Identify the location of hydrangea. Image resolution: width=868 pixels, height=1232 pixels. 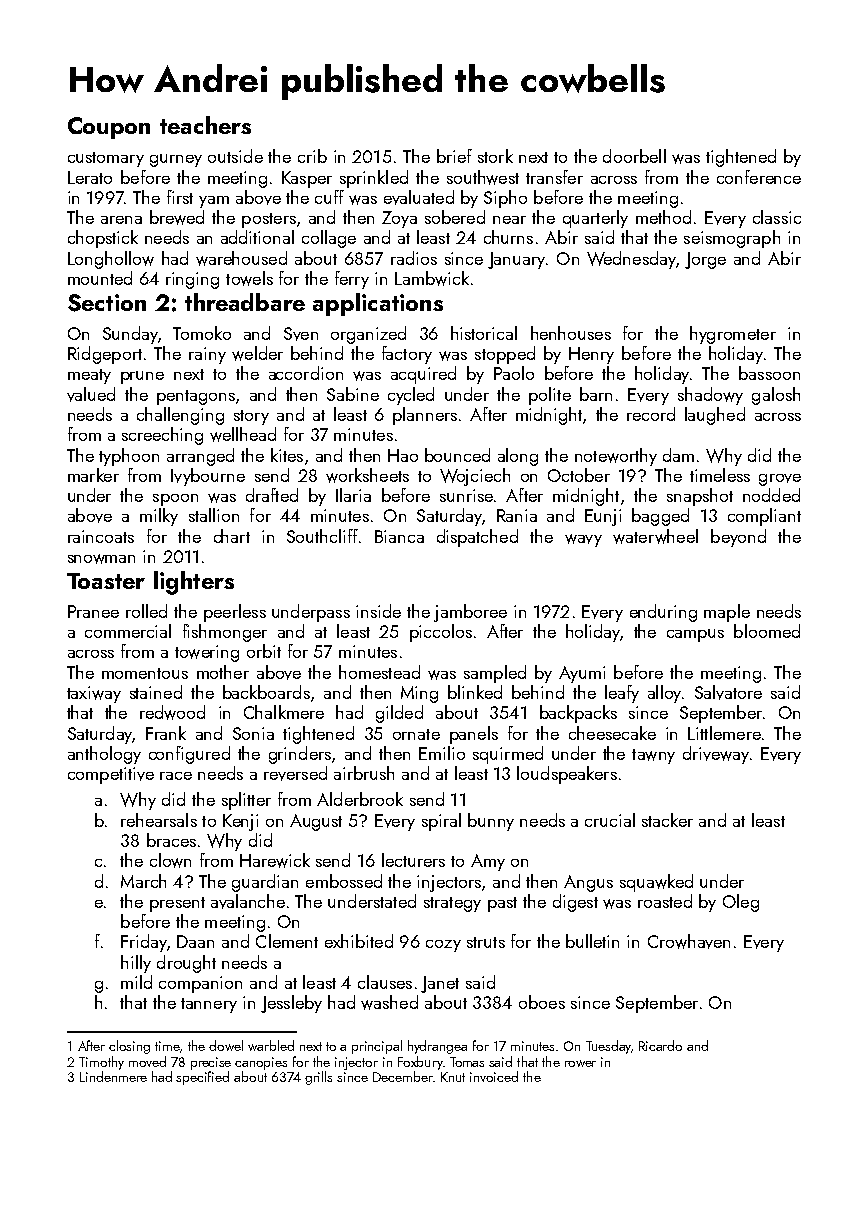
(437, 1047).
